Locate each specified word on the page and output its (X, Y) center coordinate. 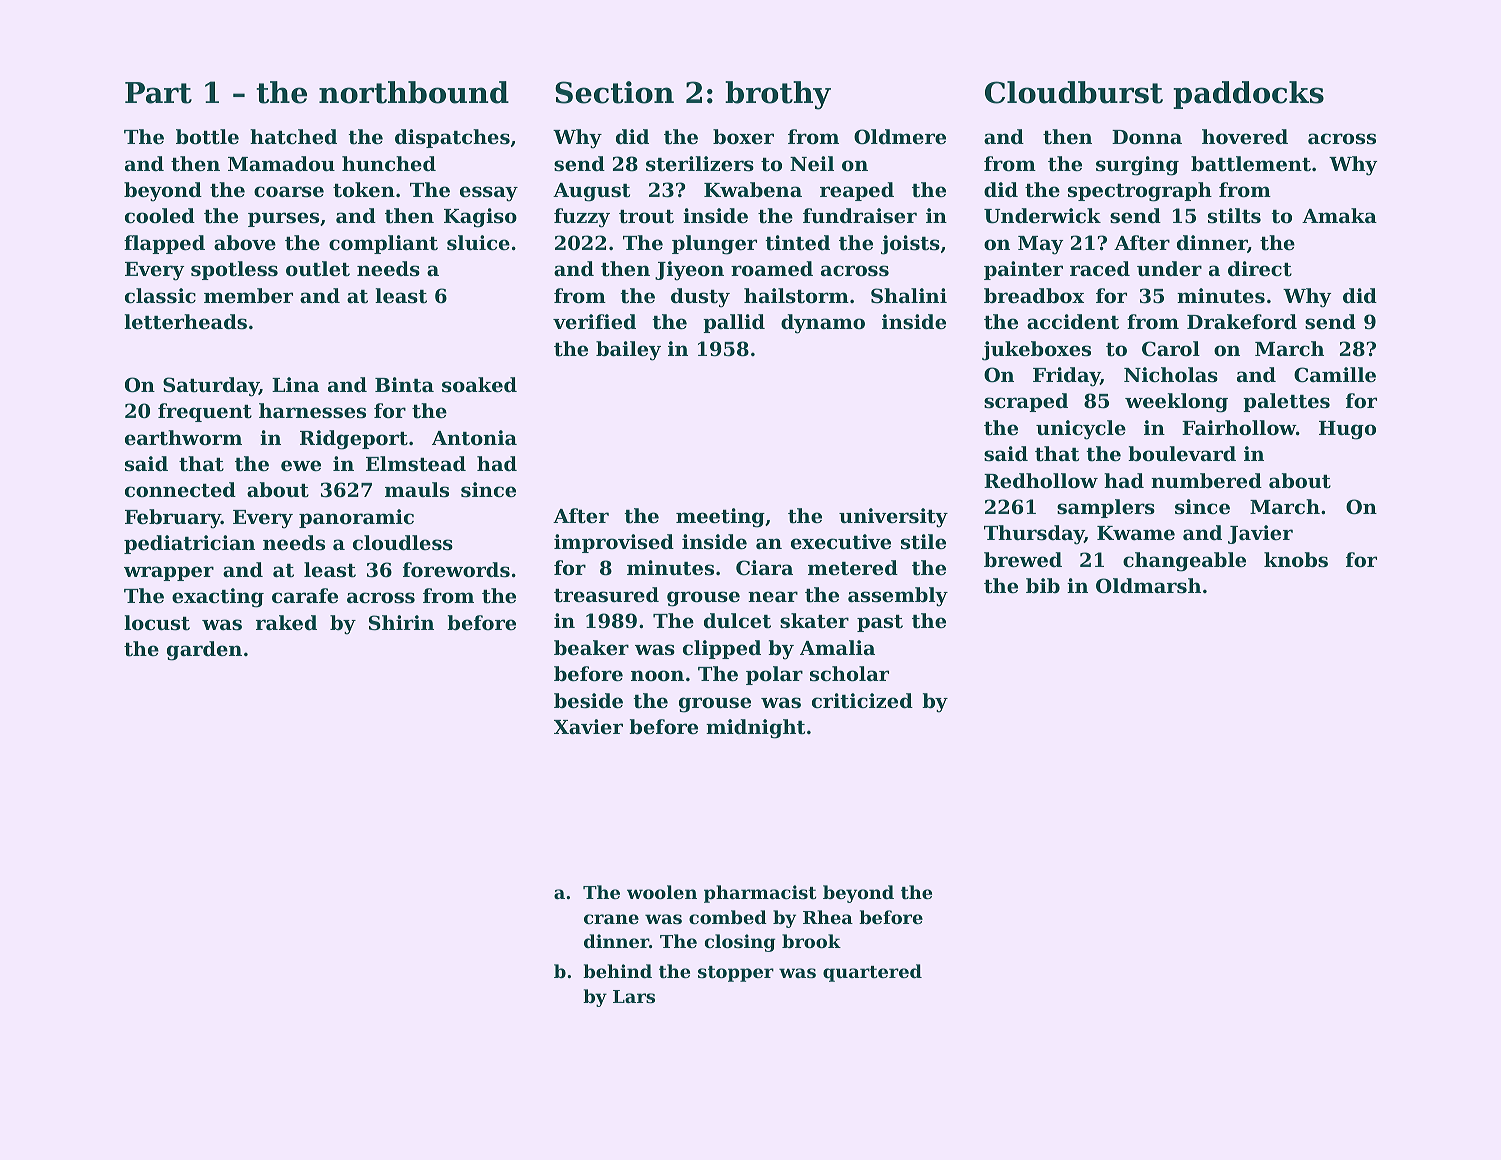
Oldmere (900, 136)
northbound (414, 92)
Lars (634, 996)
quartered (872, 973)
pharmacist (760, 894)
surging (1137, 166)
